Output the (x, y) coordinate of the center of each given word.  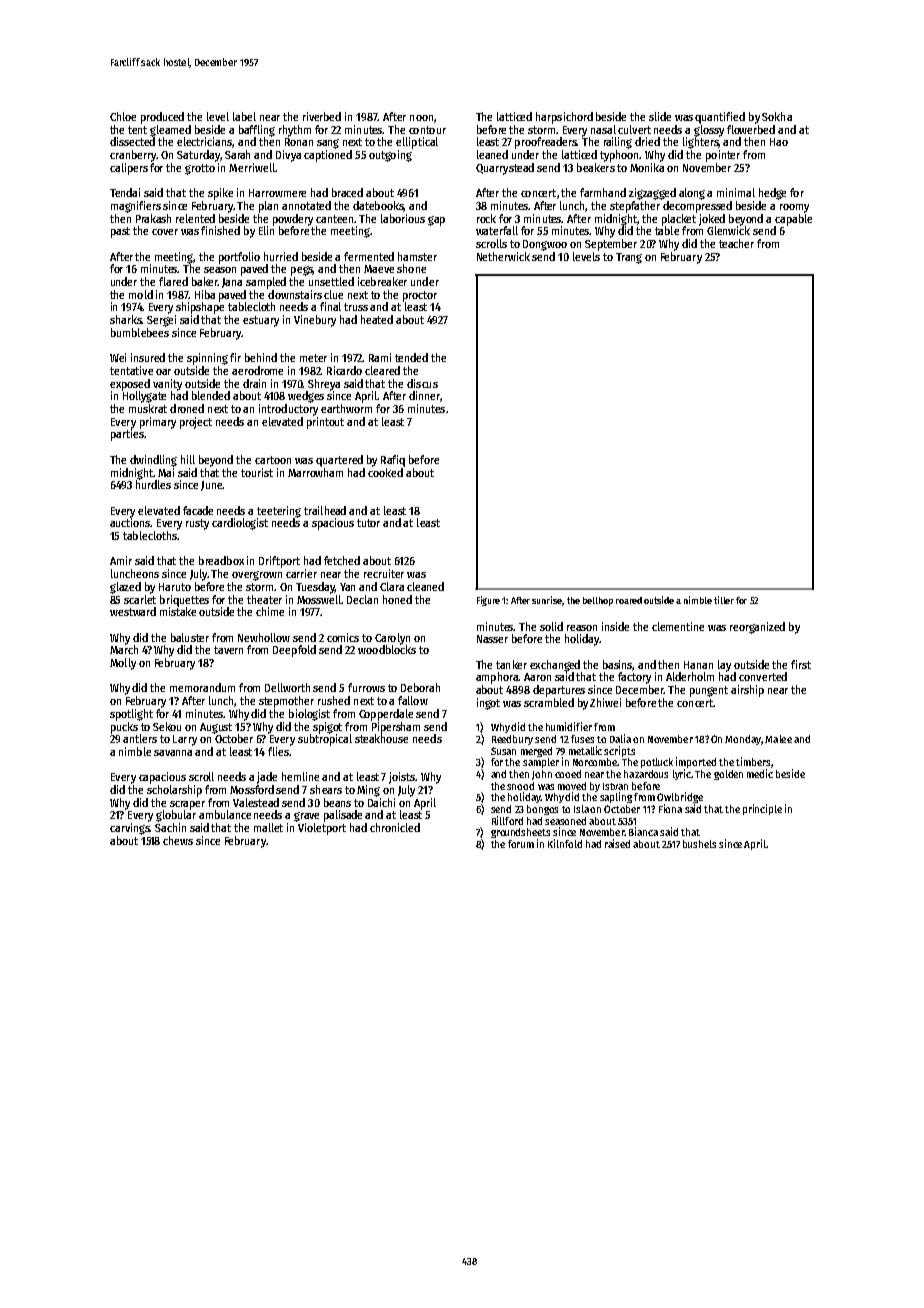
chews (178, 840)
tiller (724, 600)
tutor (368, 523)
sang (328, 144)
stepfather (635, 207)
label (244, 116)
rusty (197, 524)
